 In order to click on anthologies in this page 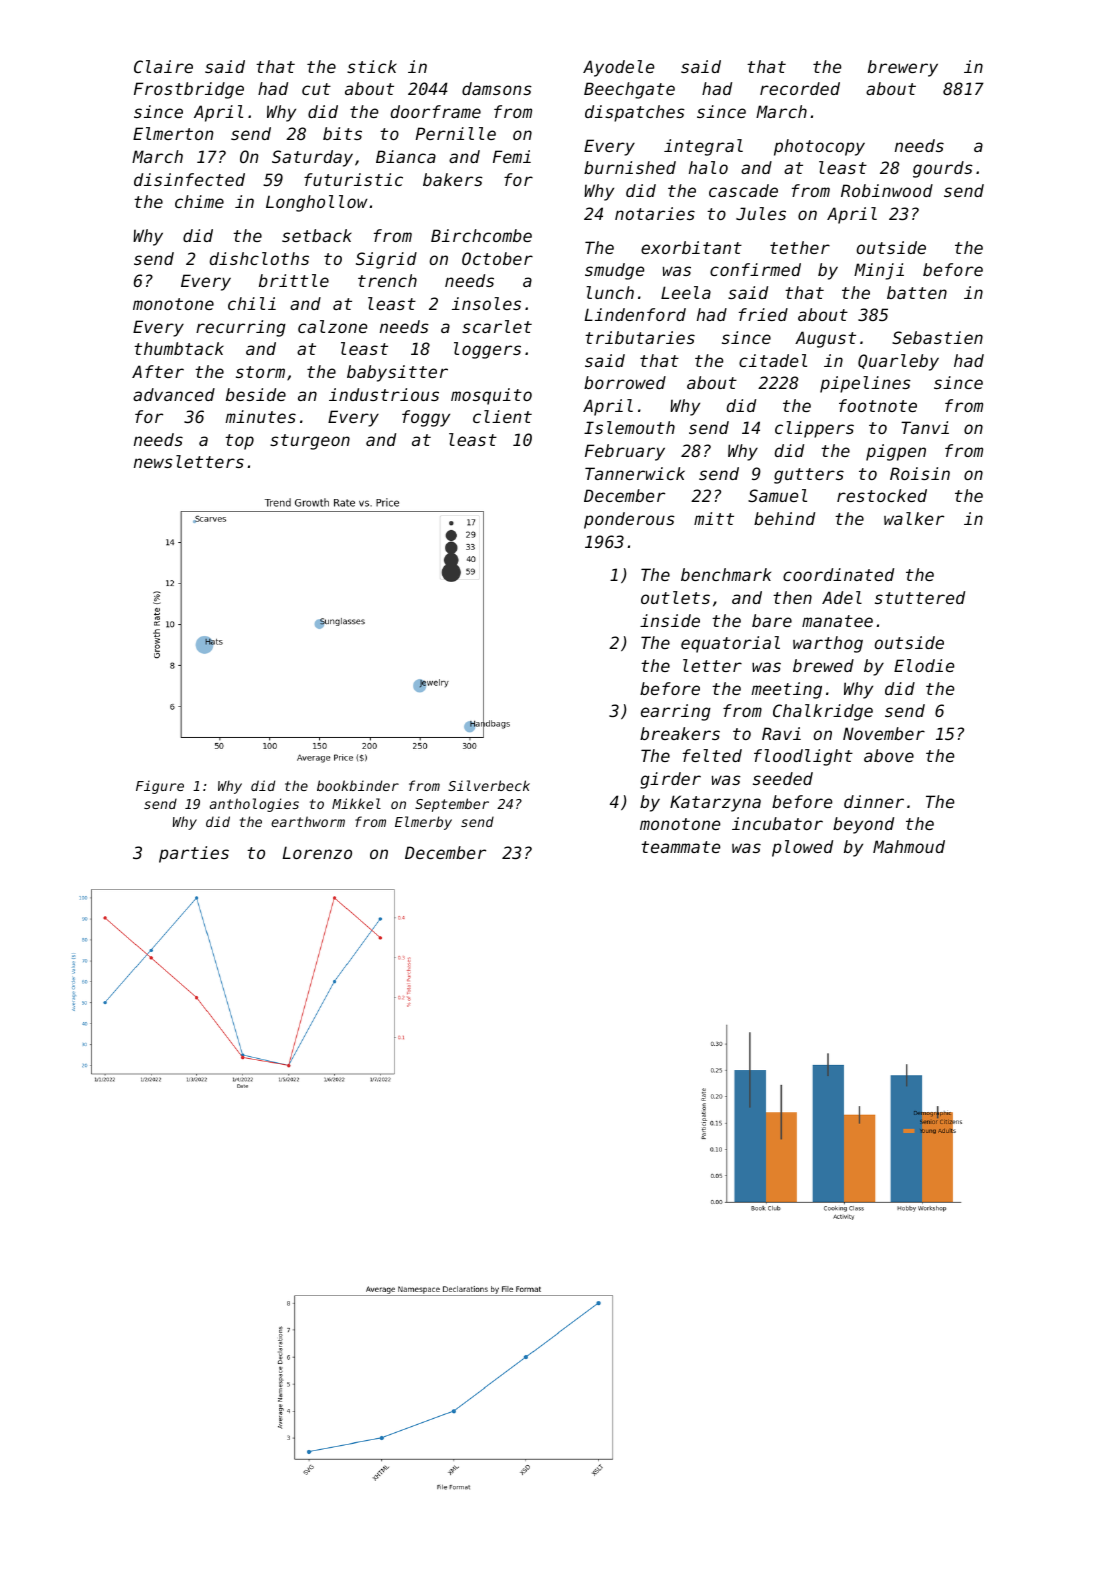, I will do `click(254, 805)`.
